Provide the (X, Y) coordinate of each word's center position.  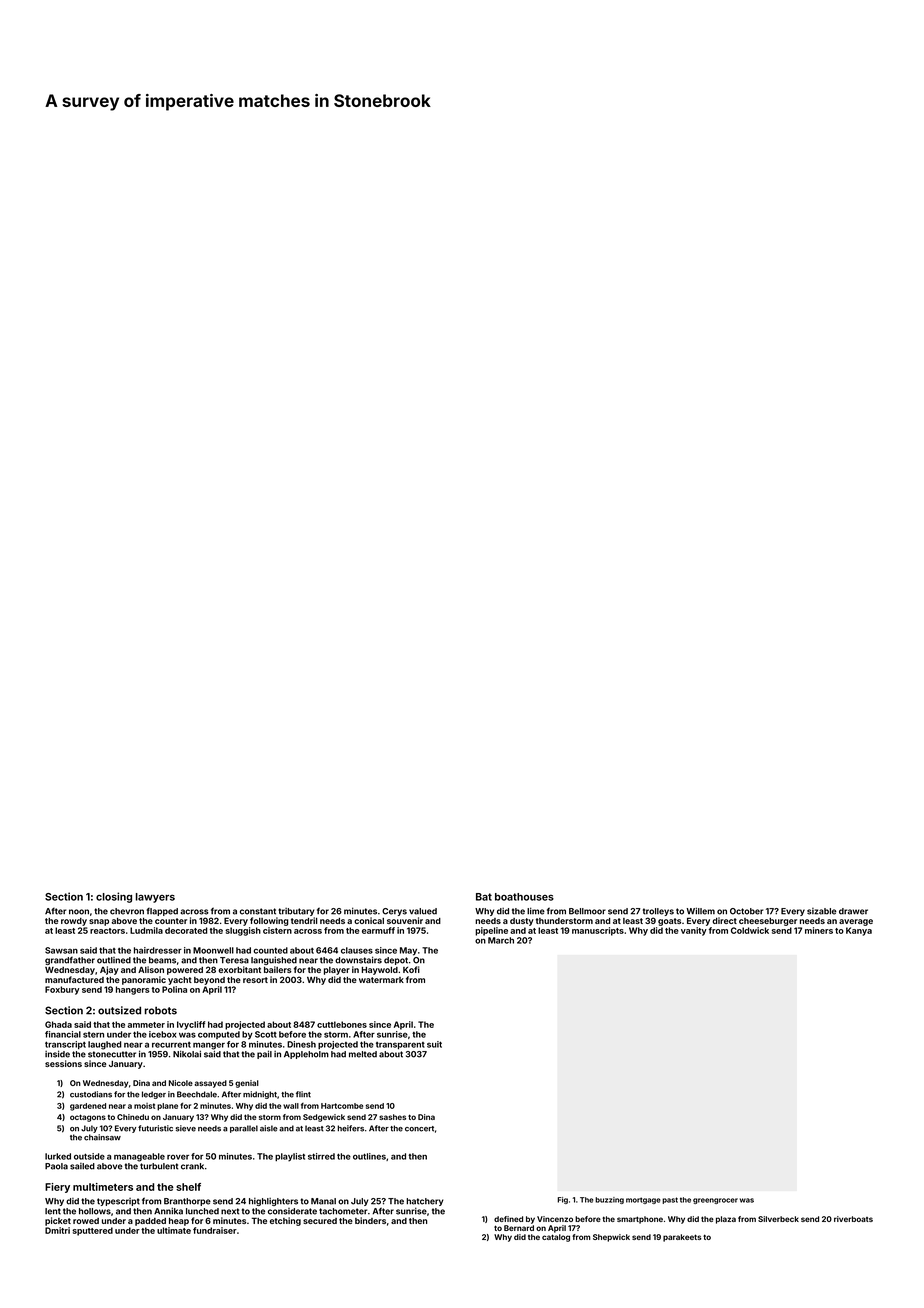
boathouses (524, 897)
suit (434, 1044)
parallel (244, 1129)
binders (370, 1220)
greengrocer (715, 1201)
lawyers (155, 898)
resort (255, 980)
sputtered (92, 1231)
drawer (853, 911)
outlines (369, 1156)
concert (419, 1129)
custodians (91, 1094)
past (670, 1200)
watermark (381, 980)
